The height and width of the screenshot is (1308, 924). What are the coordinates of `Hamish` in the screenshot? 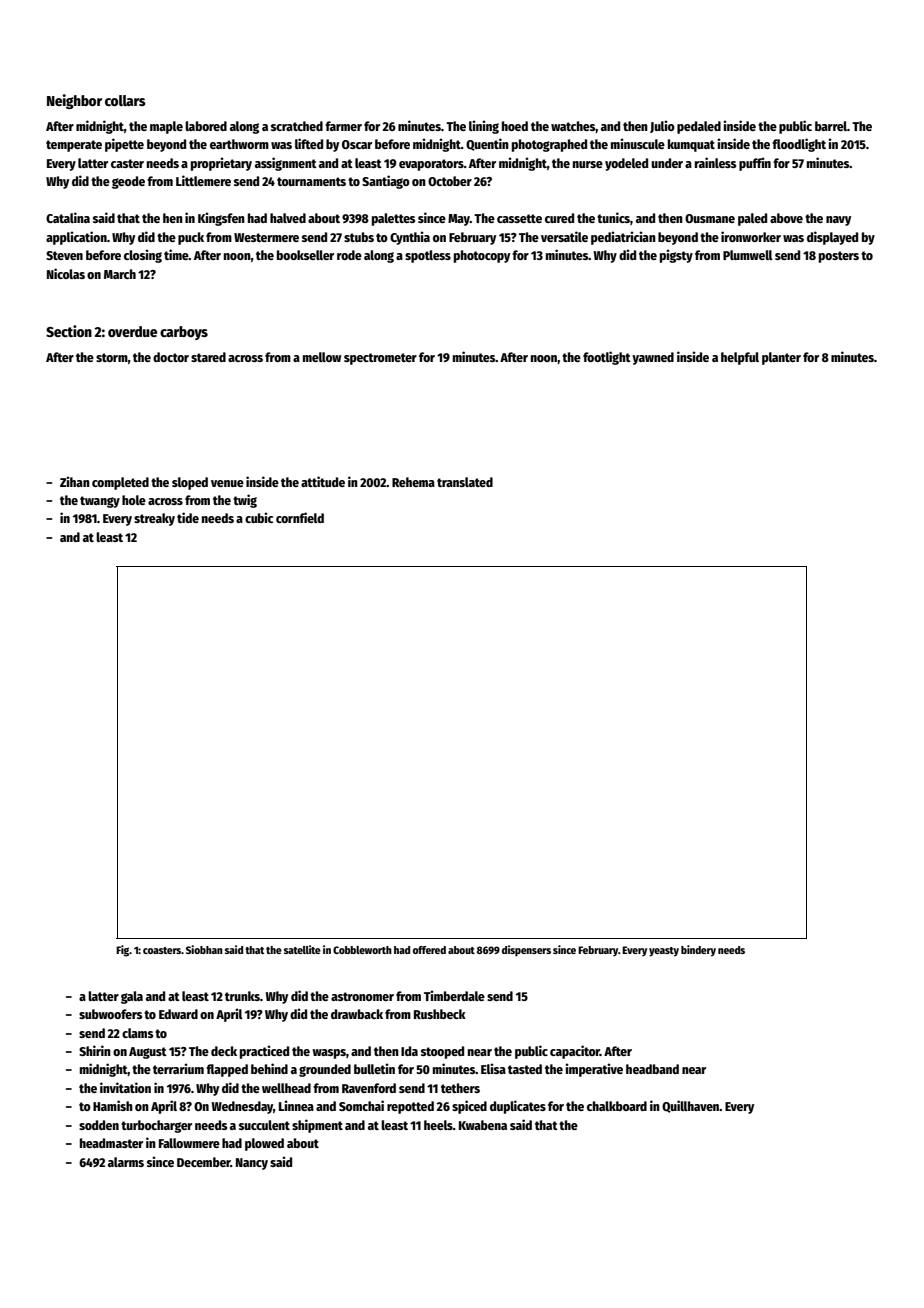 It's located at (113, 1105).
